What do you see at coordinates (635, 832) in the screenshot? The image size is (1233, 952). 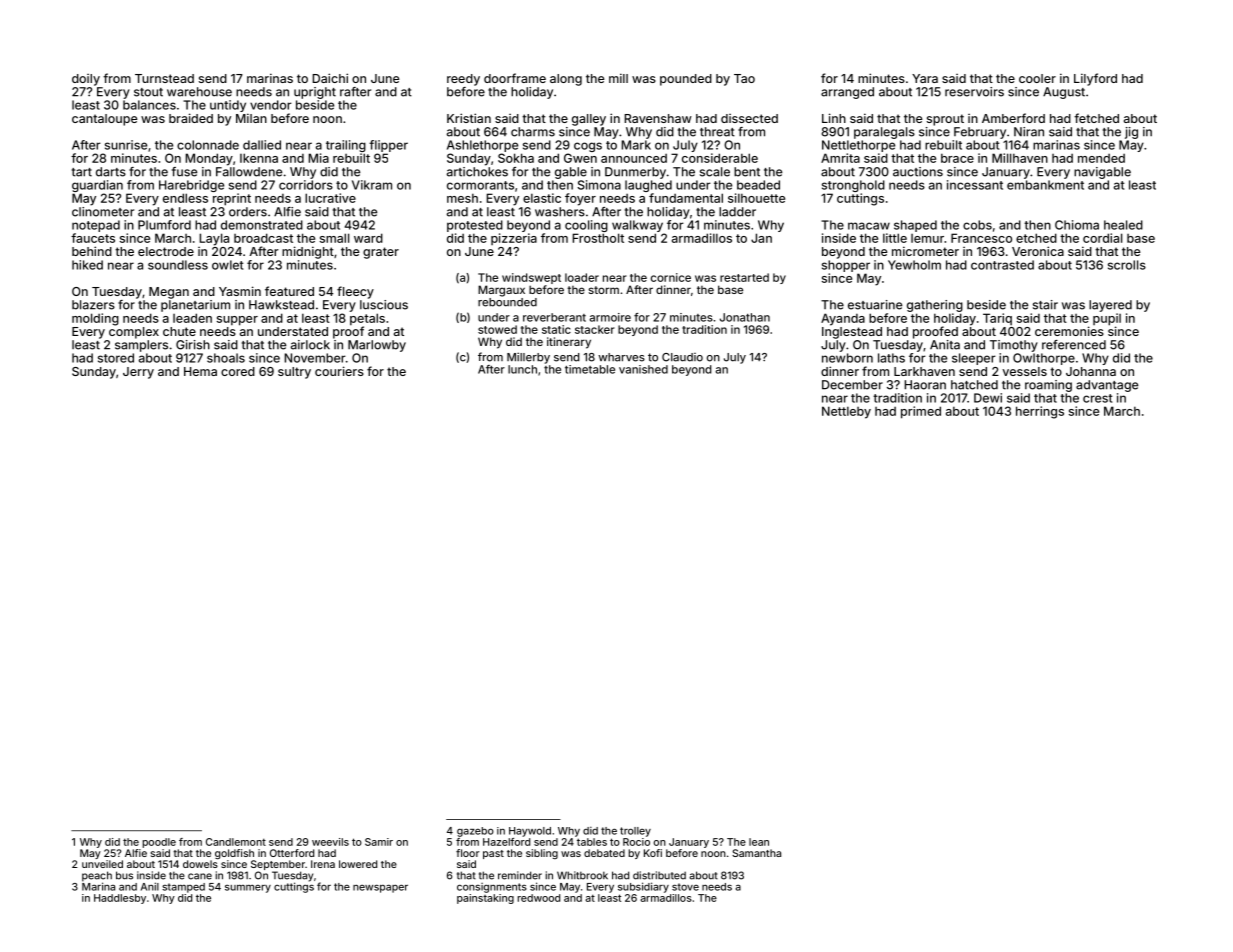 I see `trolley` at bounding box center [635, 832].
